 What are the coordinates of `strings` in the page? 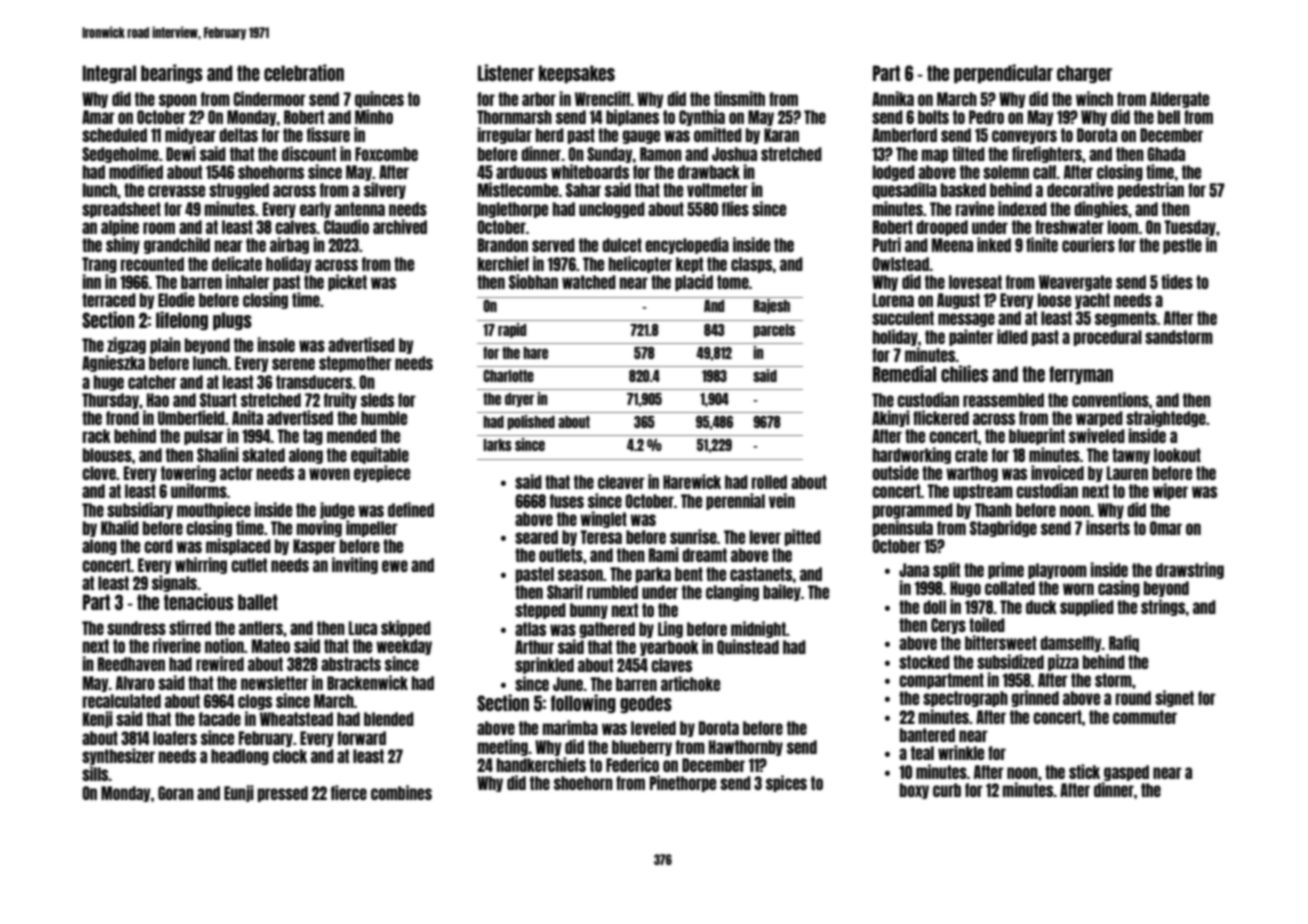 It's located at (1163, 607).
